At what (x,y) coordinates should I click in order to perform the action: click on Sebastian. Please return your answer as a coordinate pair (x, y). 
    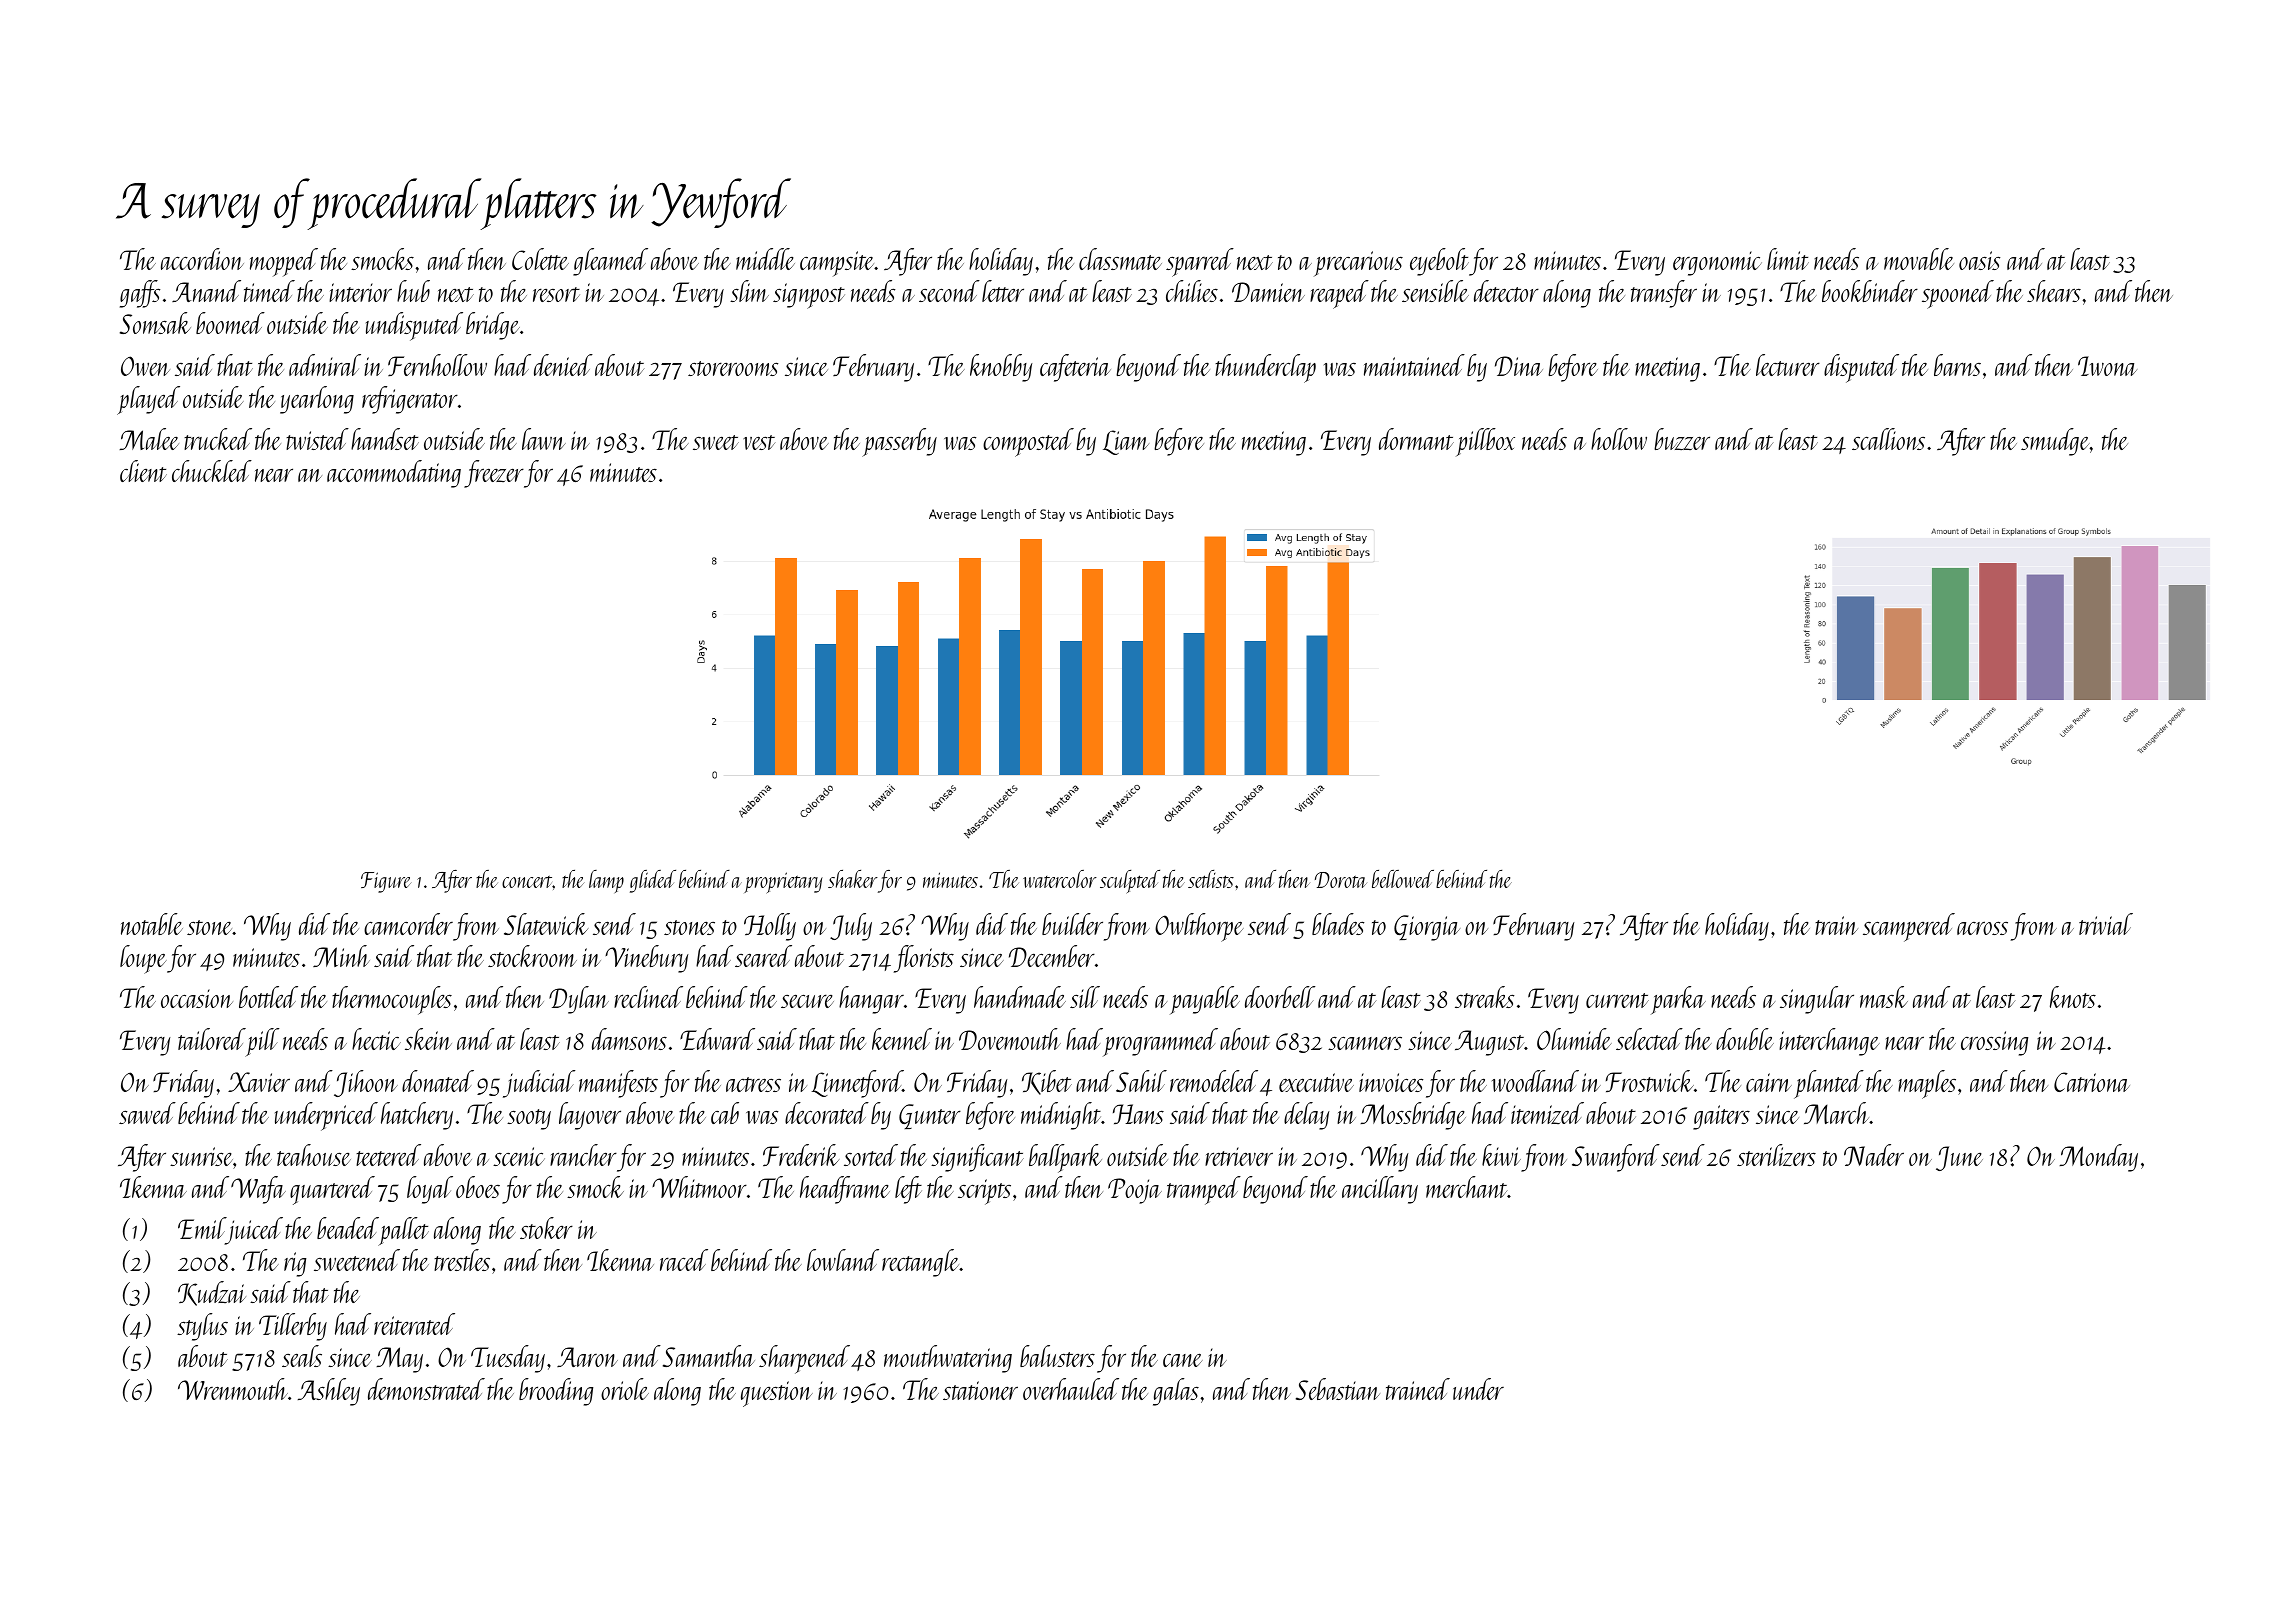
    Looking at the image, I should click on (1338, 1389).
